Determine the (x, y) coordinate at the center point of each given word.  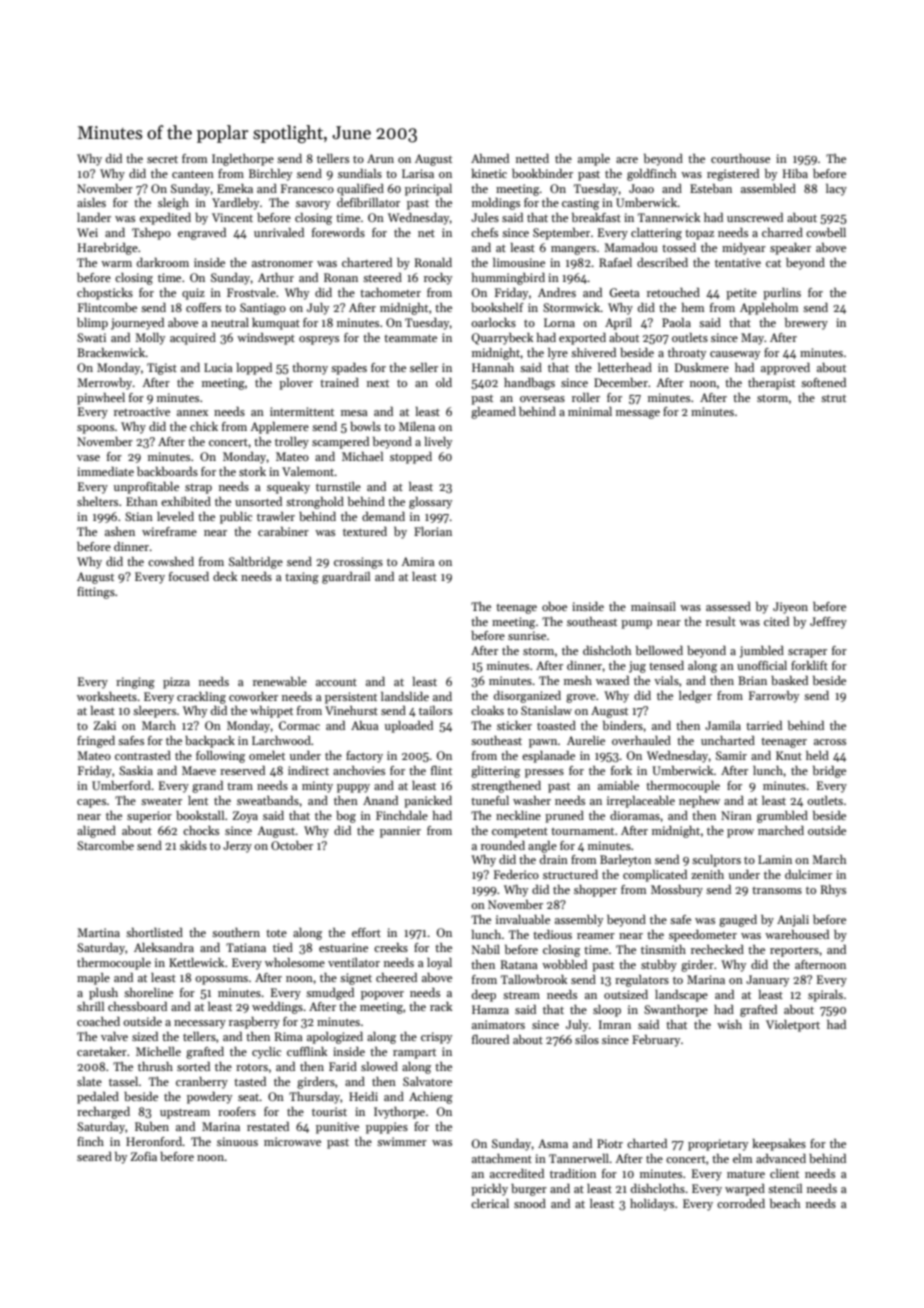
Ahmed (490, 158)
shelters (97, 501)
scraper (807, 653)
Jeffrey (828, 623)
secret (162, 159)
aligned (96, 832)
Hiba (795, 173)
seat (249, 1097)
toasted (556, 725)
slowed (379, 1066)
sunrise (527, 635)
